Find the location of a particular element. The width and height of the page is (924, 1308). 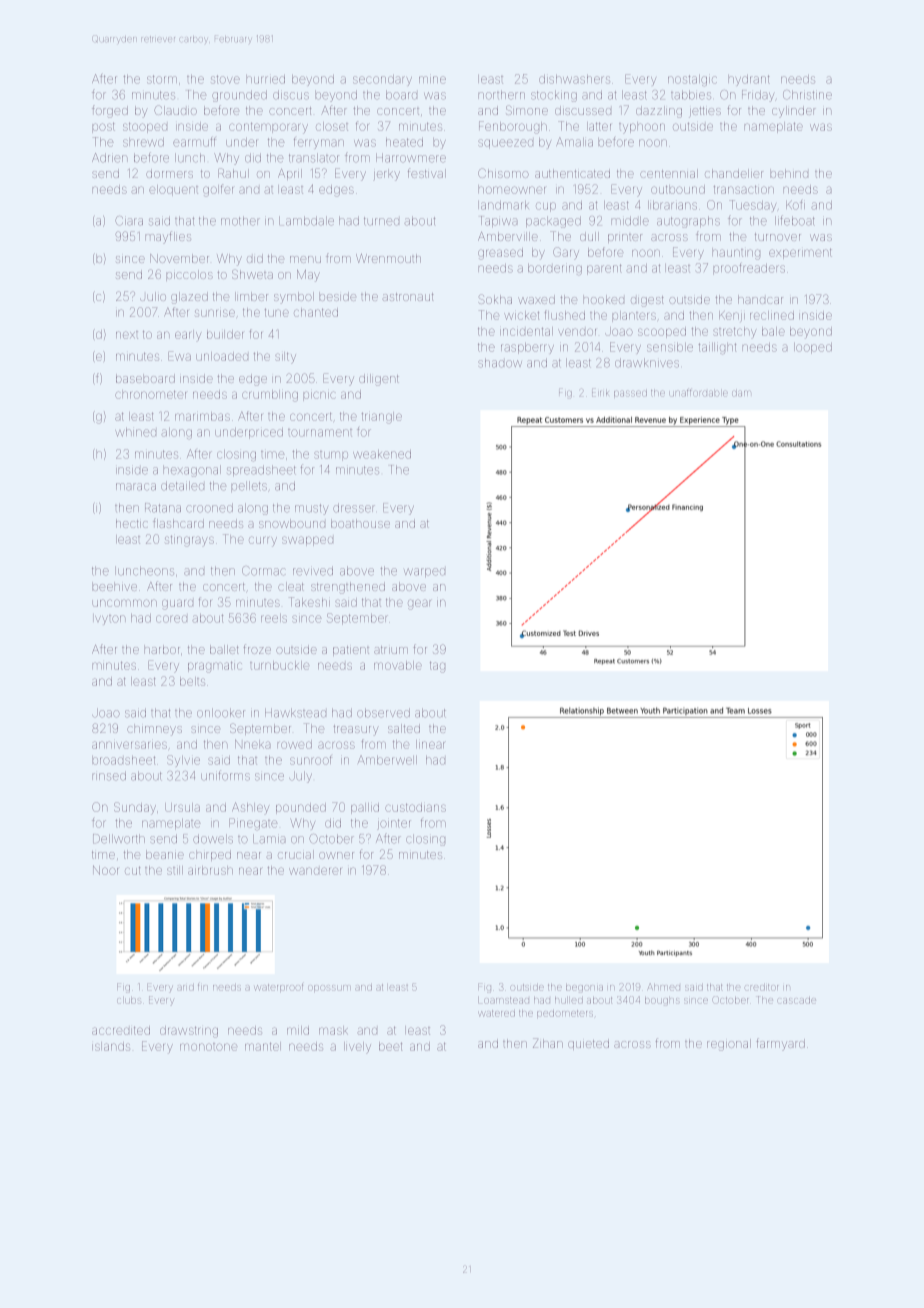

gear is located at coordinates (419, 604).
